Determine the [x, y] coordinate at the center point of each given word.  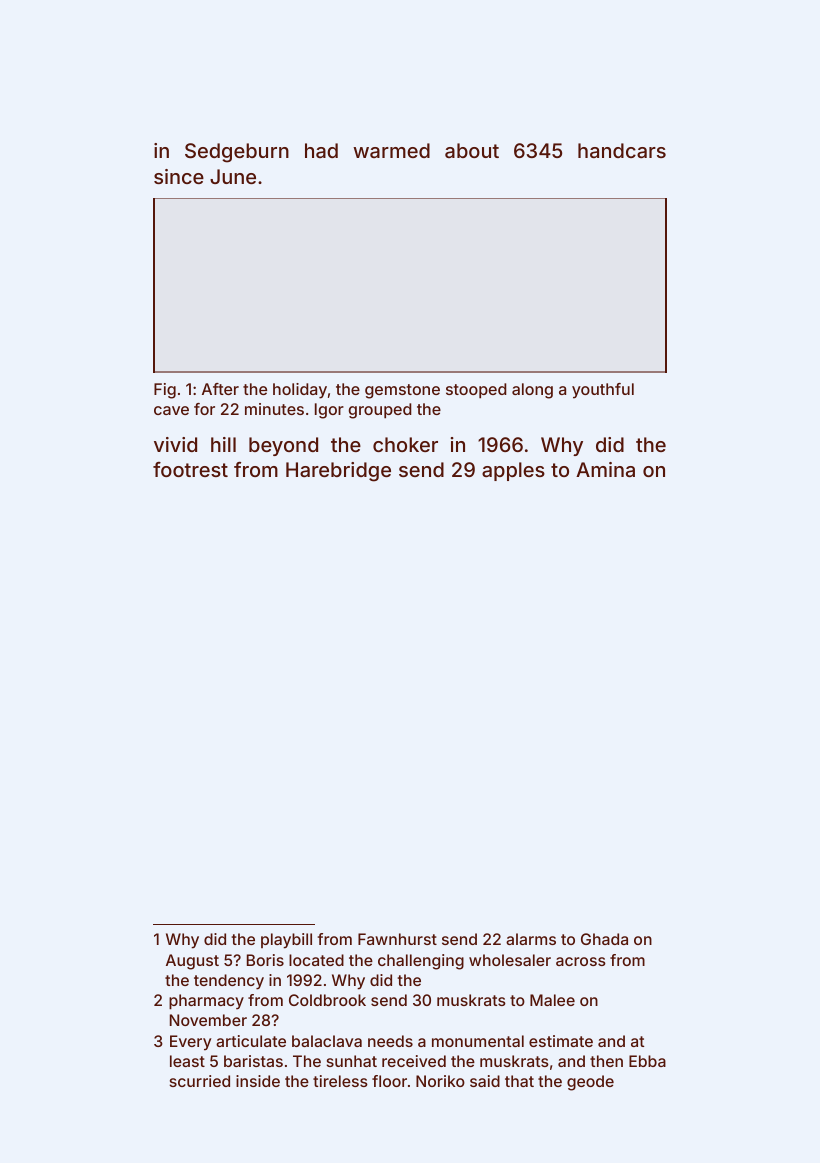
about [472, 150]
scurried [199, 1081]
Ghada [604, 939]
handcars [622, 150]
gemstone [402, 391]
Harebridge [338, 472]
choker [405, 444]
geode [590, 1083]
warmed [391, 150]
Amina [605, 469]
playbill [286, 941]
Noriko [440, 1081]
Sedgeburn [237, 153]
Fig [165, 391]
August [192, 962]
